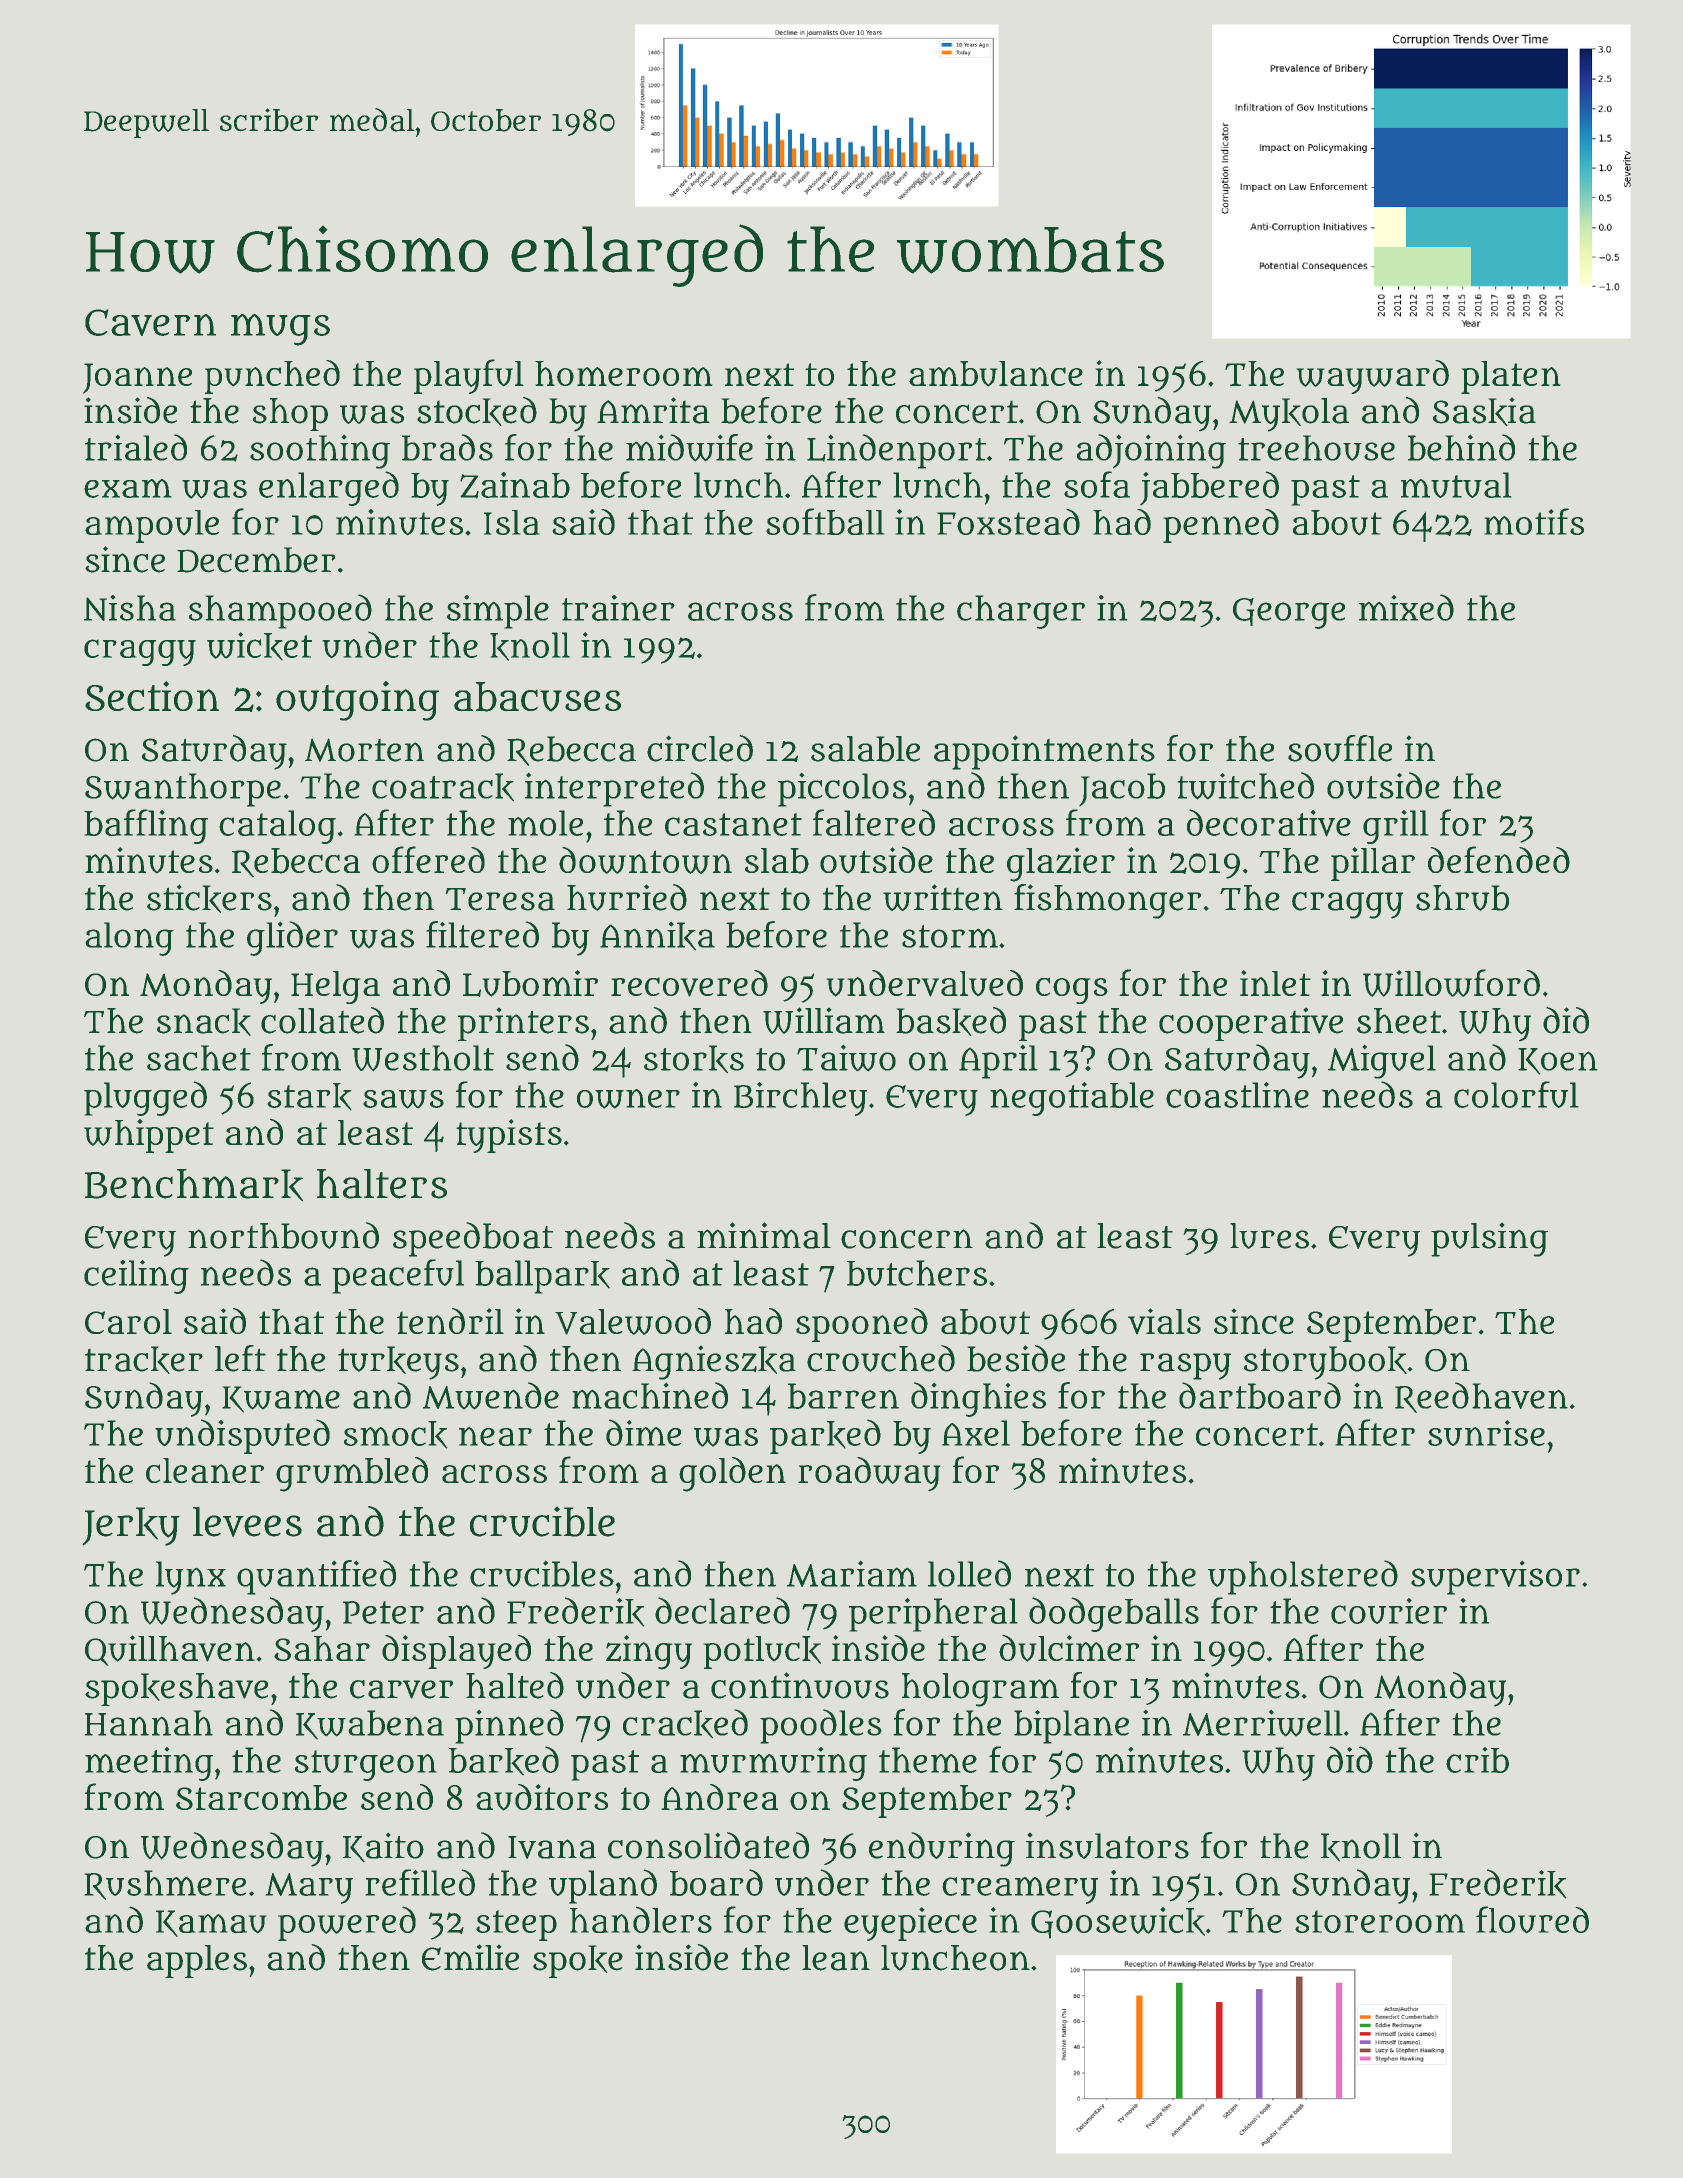 This page has width=1683, height=2178. What do you see at coordinates (996, 373) in the page?
I see `ambulance` at bounding box center [996, 373].
